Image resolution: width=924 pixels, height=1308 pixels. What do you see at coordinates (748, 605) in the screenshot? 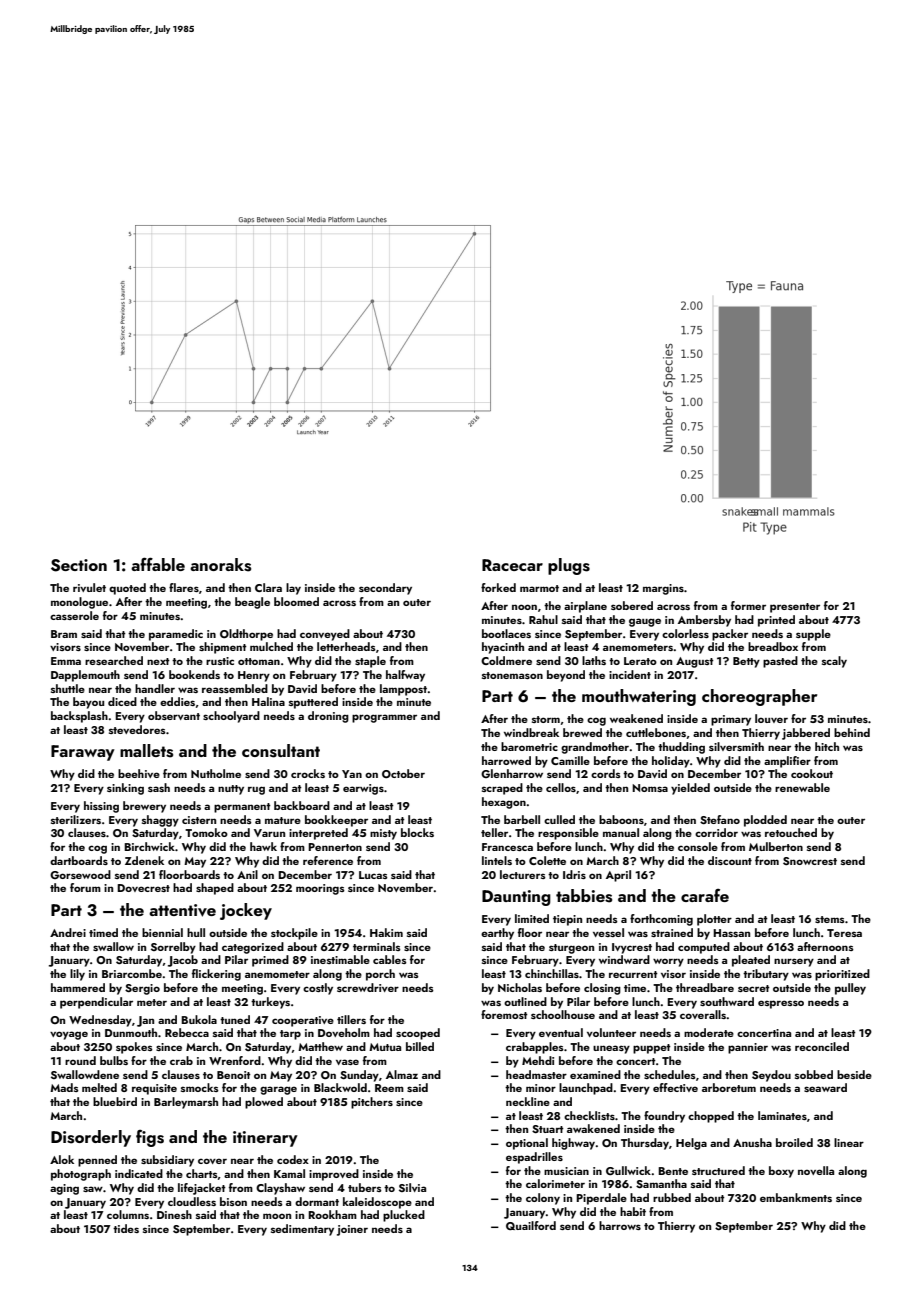
I see `former` at bounding box center [748, 605].
